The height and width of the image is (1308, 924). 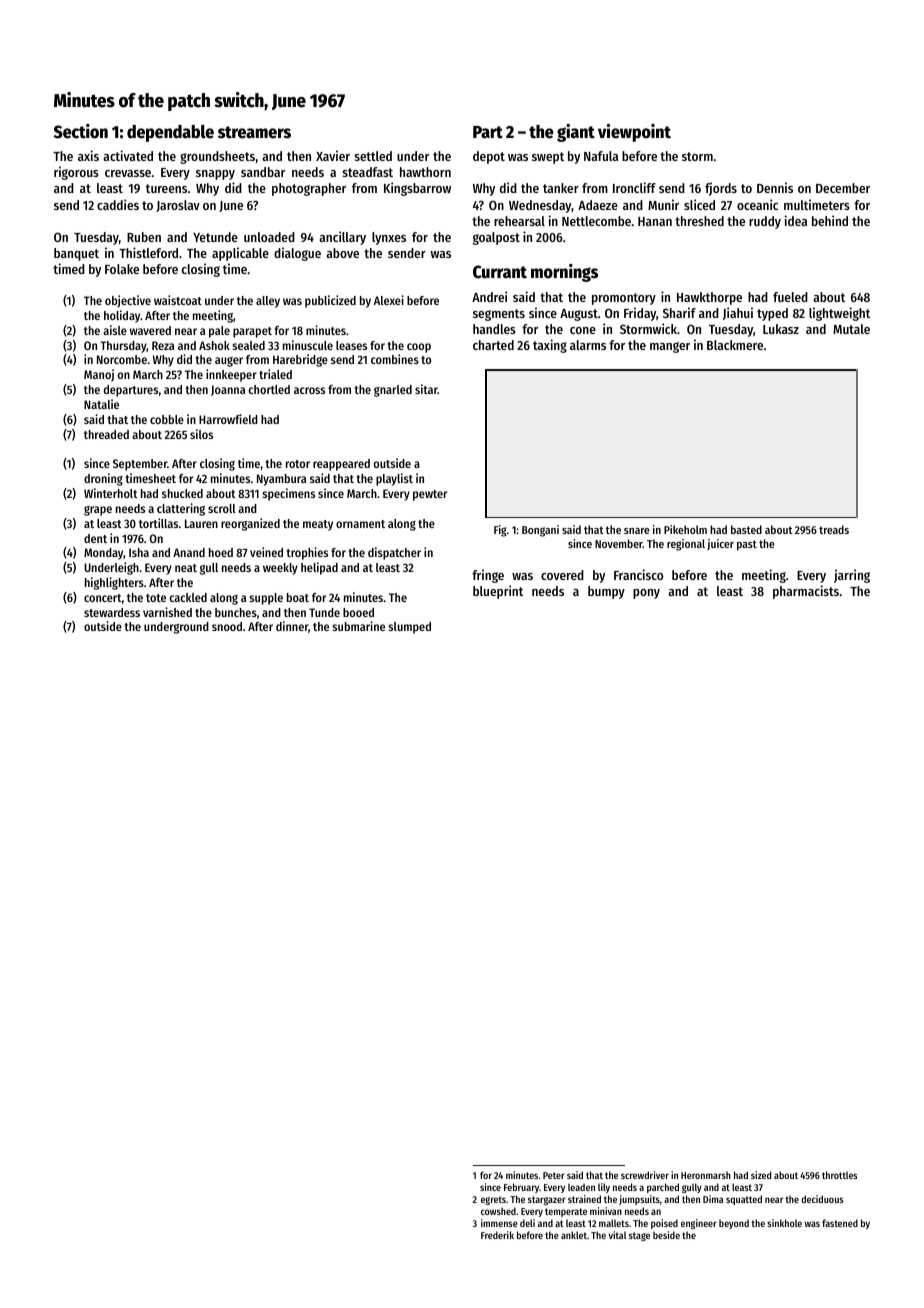 What do you see at coordinates (634, 133) in the image?
I see `viewpoint` at bounding box center [634, 133].
